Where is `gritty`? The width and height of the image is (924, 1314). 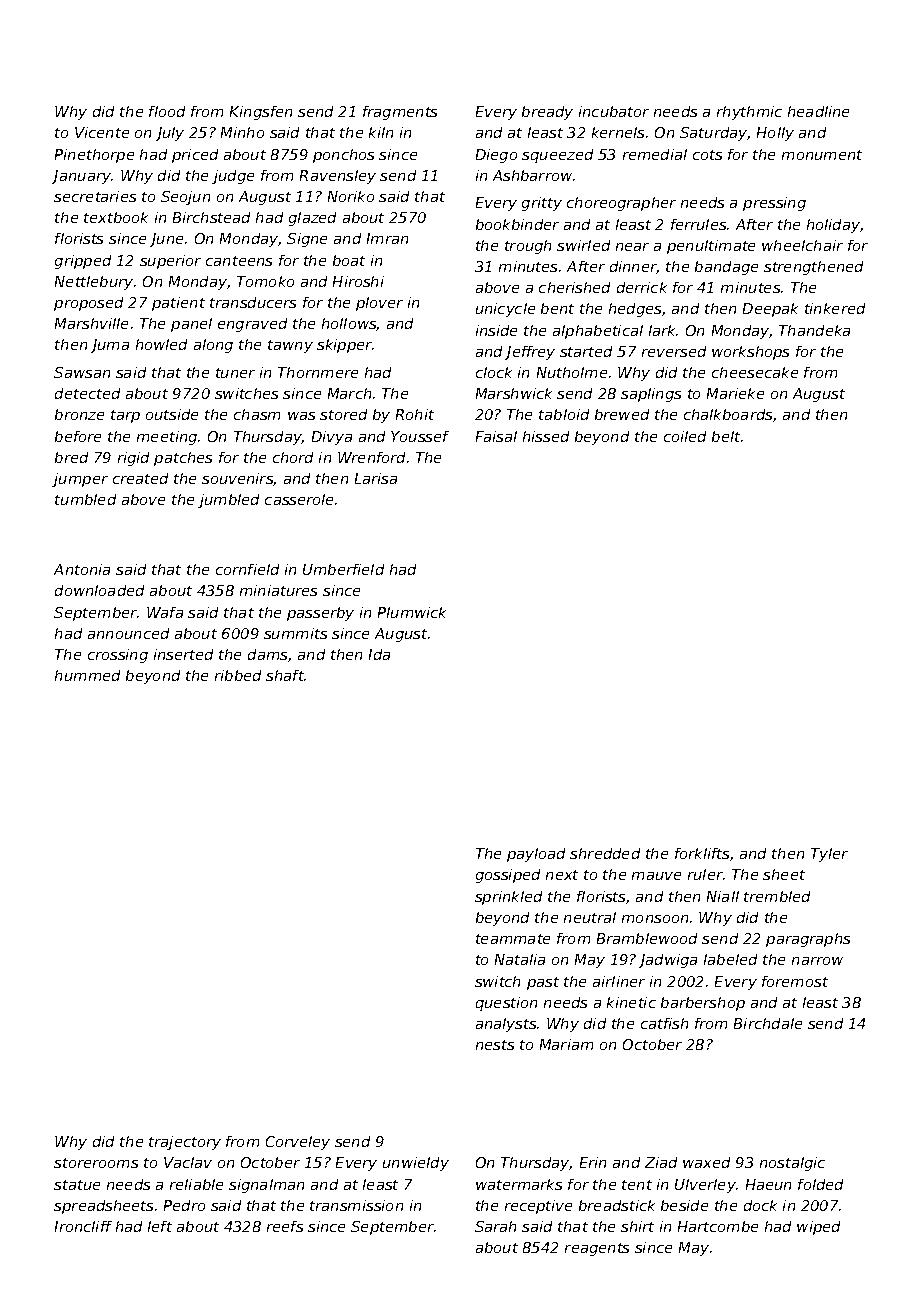 gritty is located at coordinates (542, 204).
